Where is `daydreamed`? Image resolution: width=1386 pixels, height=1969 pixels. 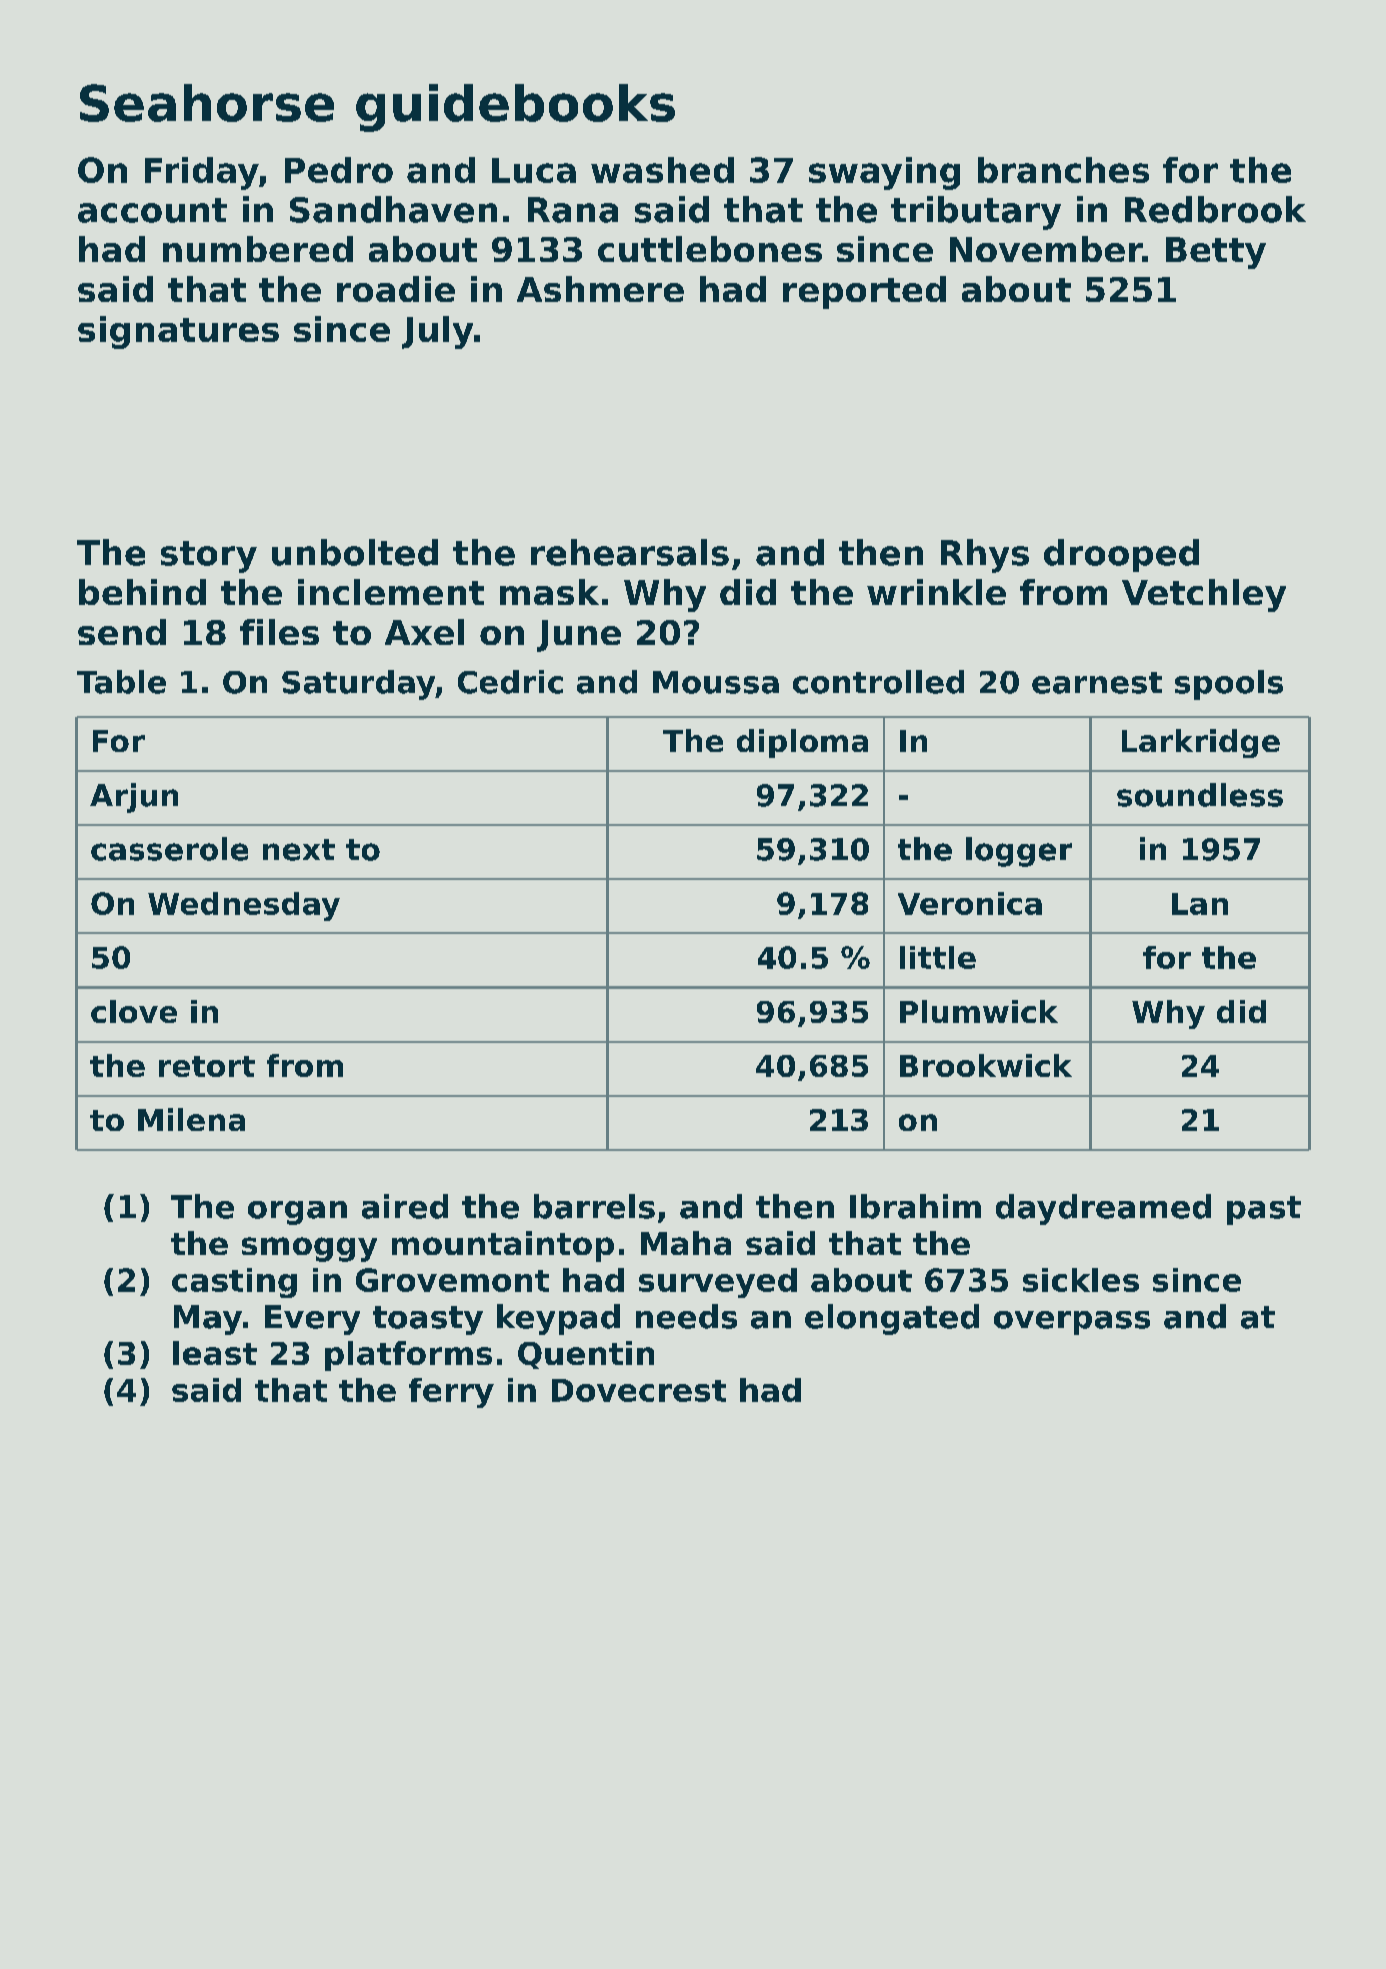 daydreamed is located at coordinates (1103, 1209).
